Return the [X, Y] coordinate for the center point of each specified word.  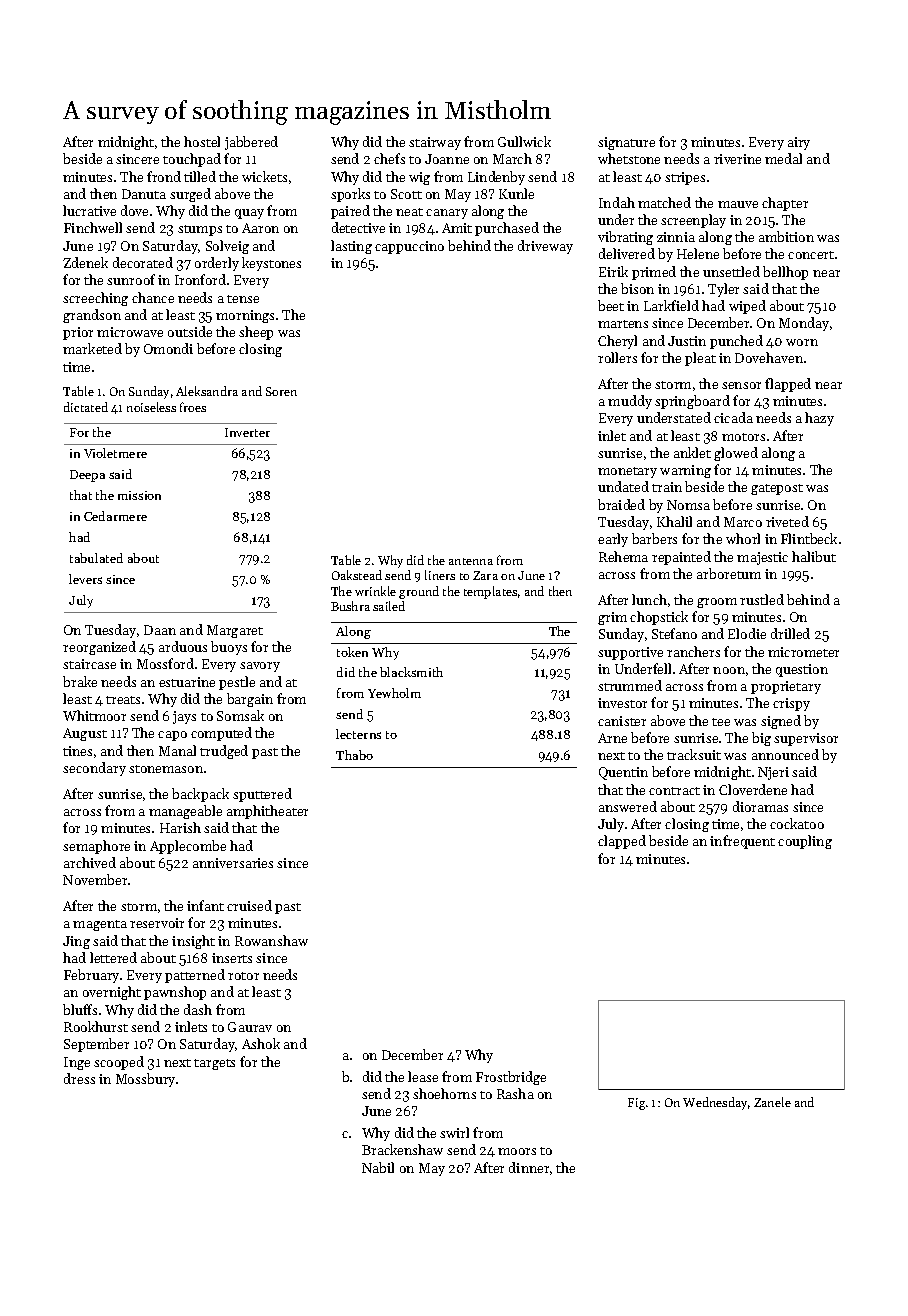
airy [799, 143]
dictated [86, 407]
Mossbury [145, 1080]
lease [423, 1076]
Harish [180, 827]
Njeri [773, 773]
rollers [617, 357]
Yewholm [394, 693]
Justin [687, 341]
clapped [622, 842]
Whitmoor [94, 715]
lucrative [89, 210]
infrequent [742, 842]
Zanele [772, 1102]
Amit [457, 228]
